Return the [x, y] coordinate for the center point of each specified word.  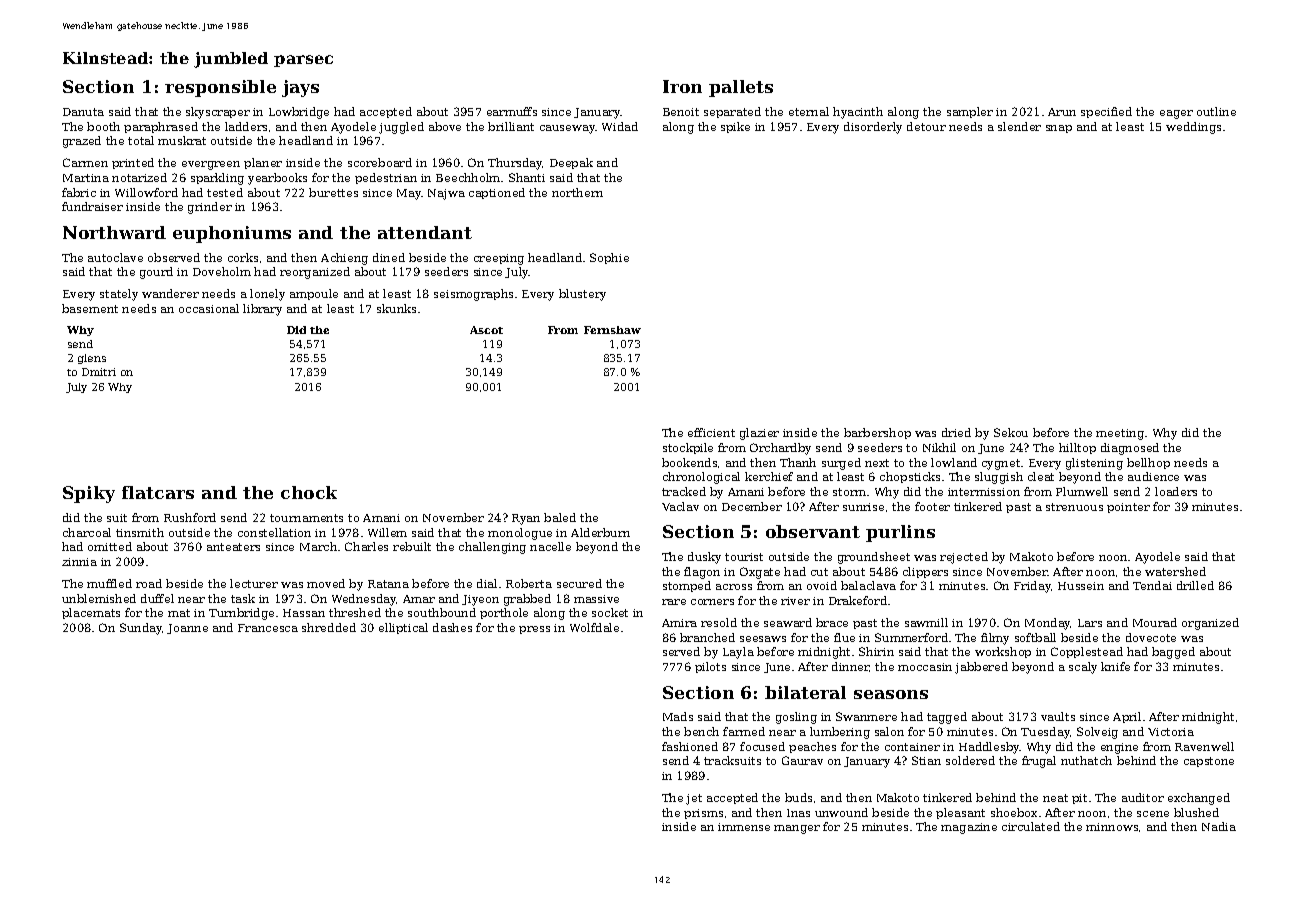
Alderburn [600, 532]
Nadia [1219, 826]
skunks [396, 308]
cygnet [1001, 464]
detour [926, 126]
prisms [703, 814]
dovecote [1151, 637]
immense [744, 827]
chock [309, 492]
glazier [759, 434]
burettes [333, 192]
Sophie [609, 258]
